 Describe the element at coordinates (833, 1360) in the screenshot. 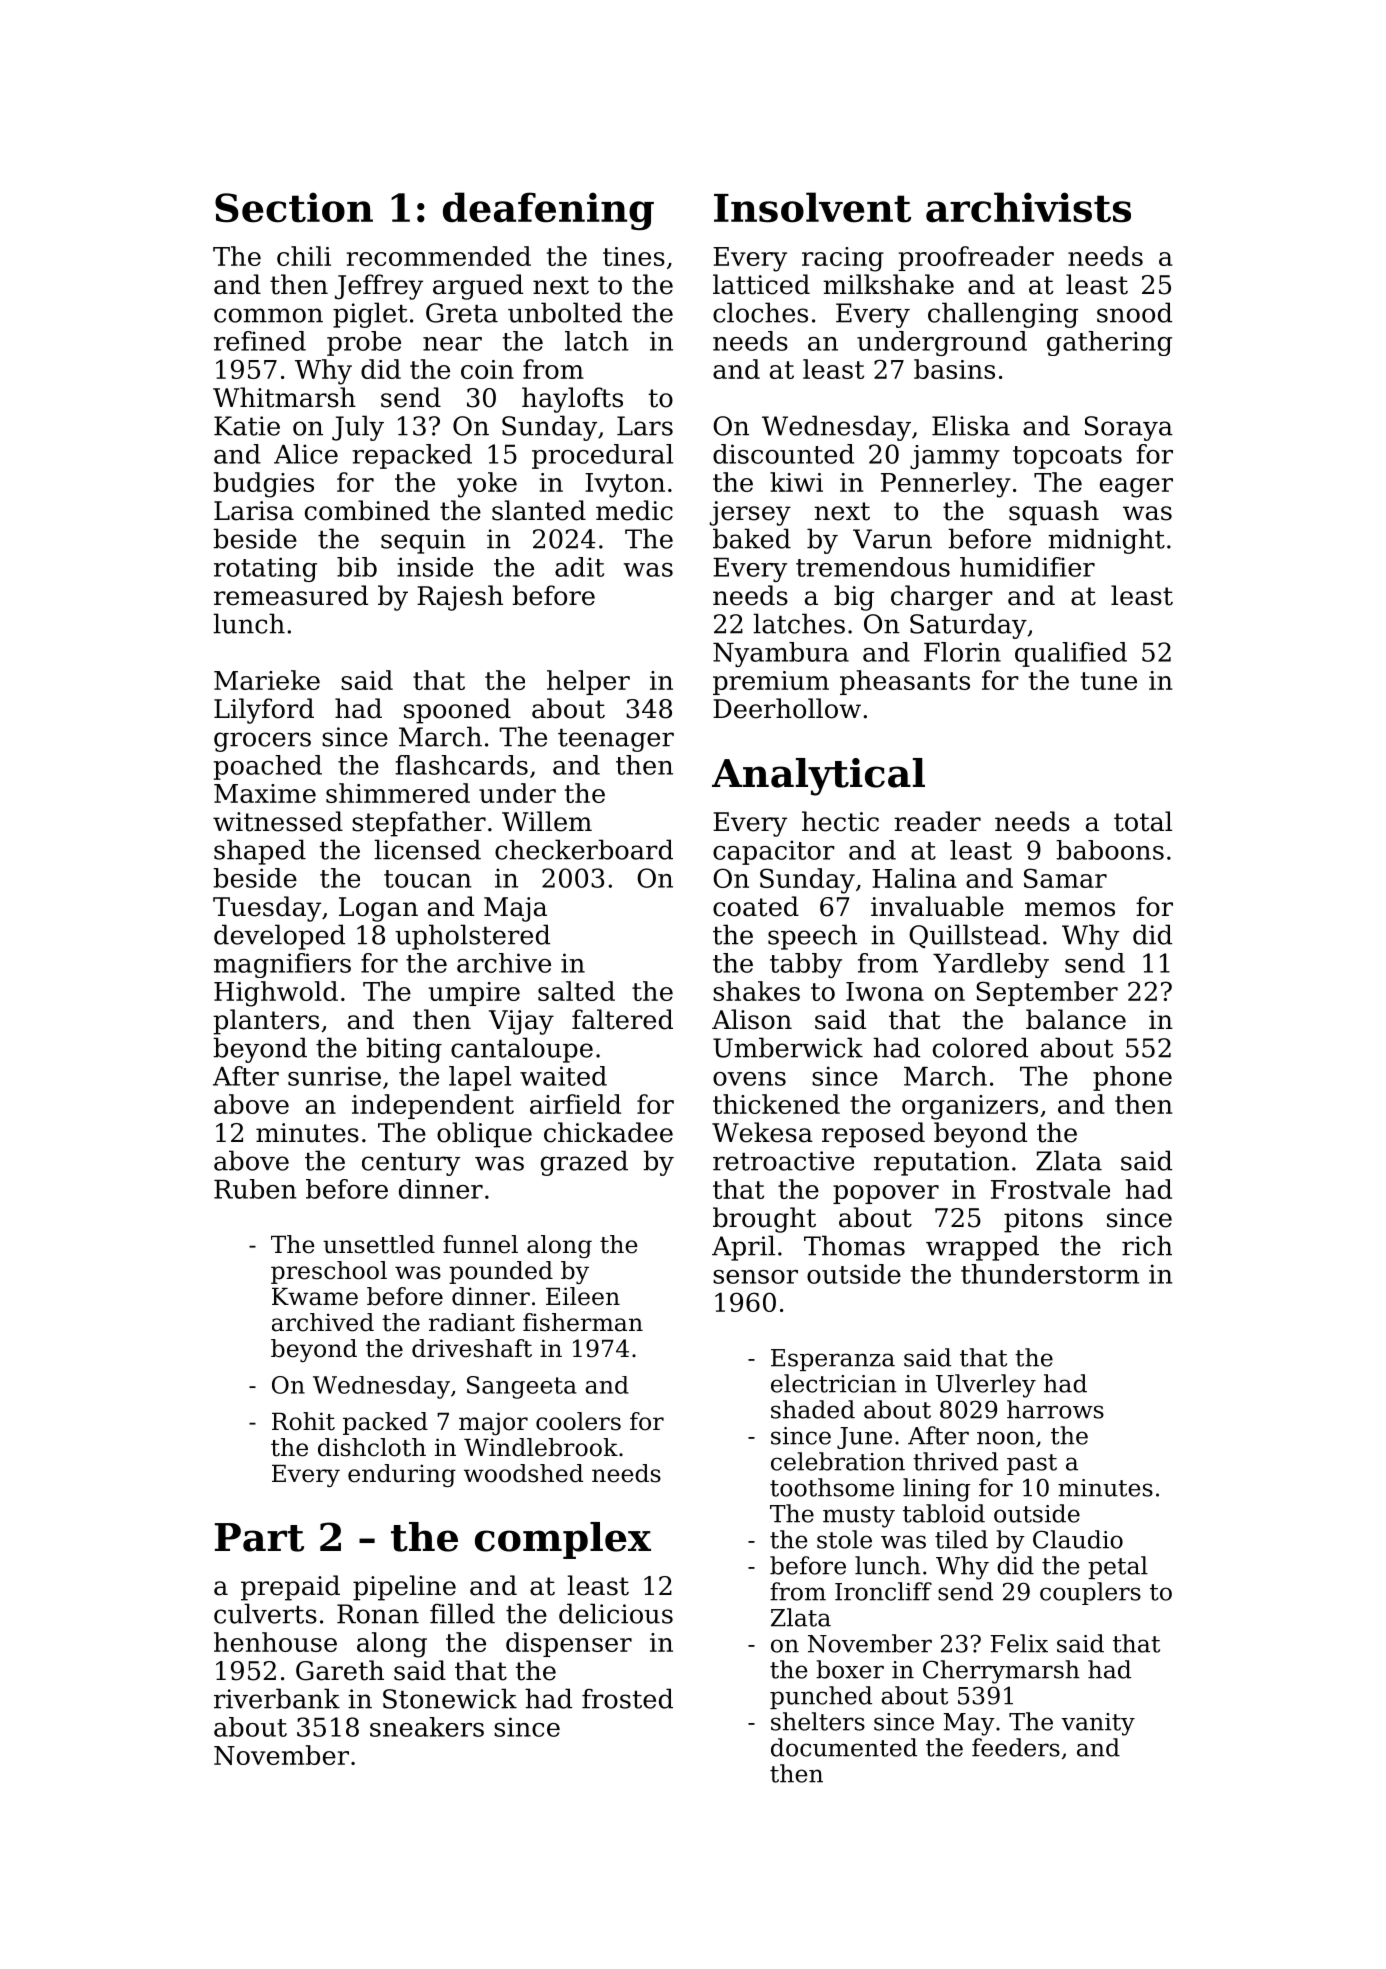

I see `Esperanza` at that location.
